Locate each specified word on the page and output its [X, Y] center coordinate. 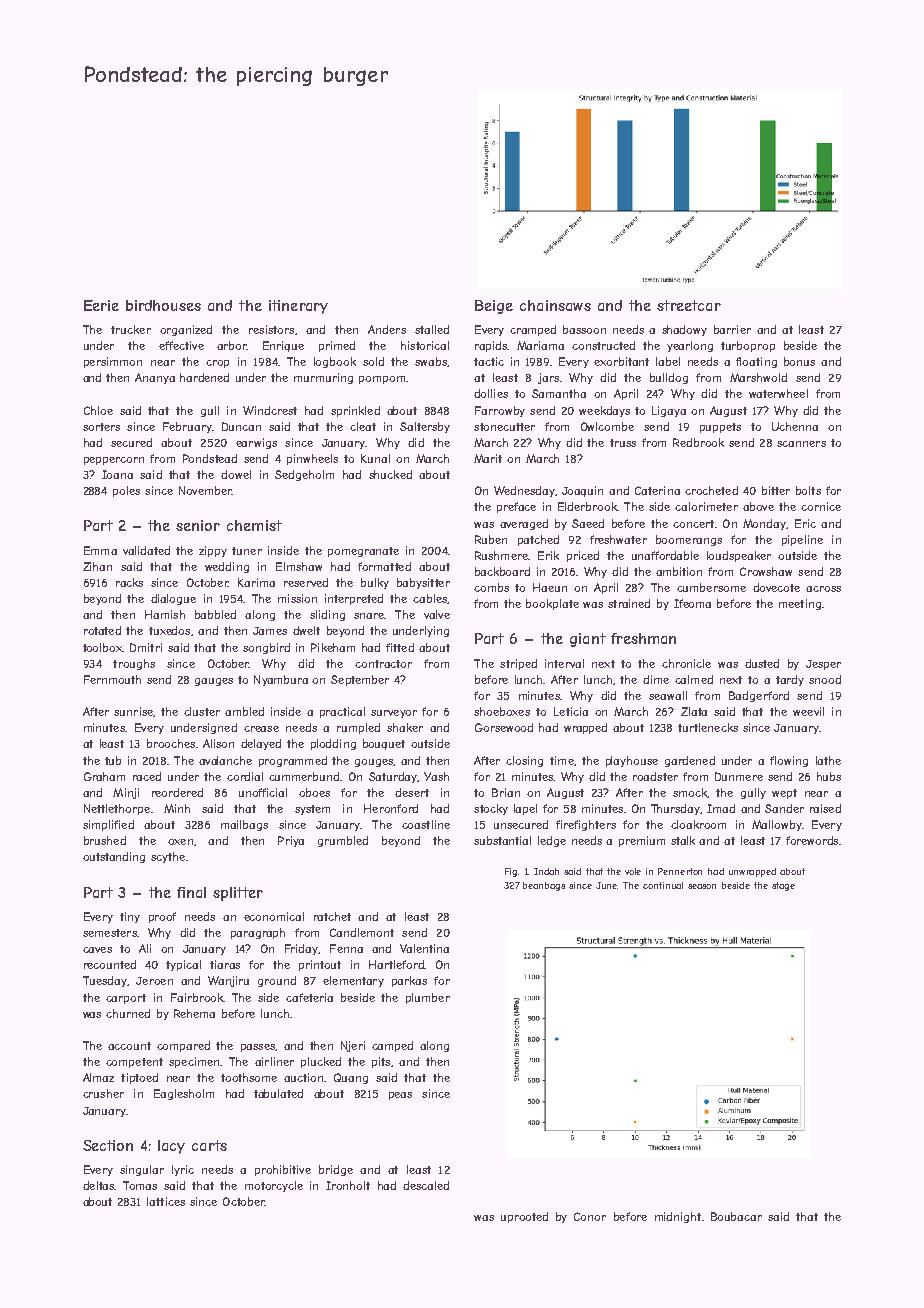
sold [373, 361]
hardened [204, 377]
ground [277, 981]
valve [437, 614]
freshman [643, 638]
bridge [336, 1170]
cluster [202, 711]
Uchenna [795, 426]
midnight [678, 1217]
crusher [103, 1093]
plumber [428, 998]
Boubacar [736, 1216]
